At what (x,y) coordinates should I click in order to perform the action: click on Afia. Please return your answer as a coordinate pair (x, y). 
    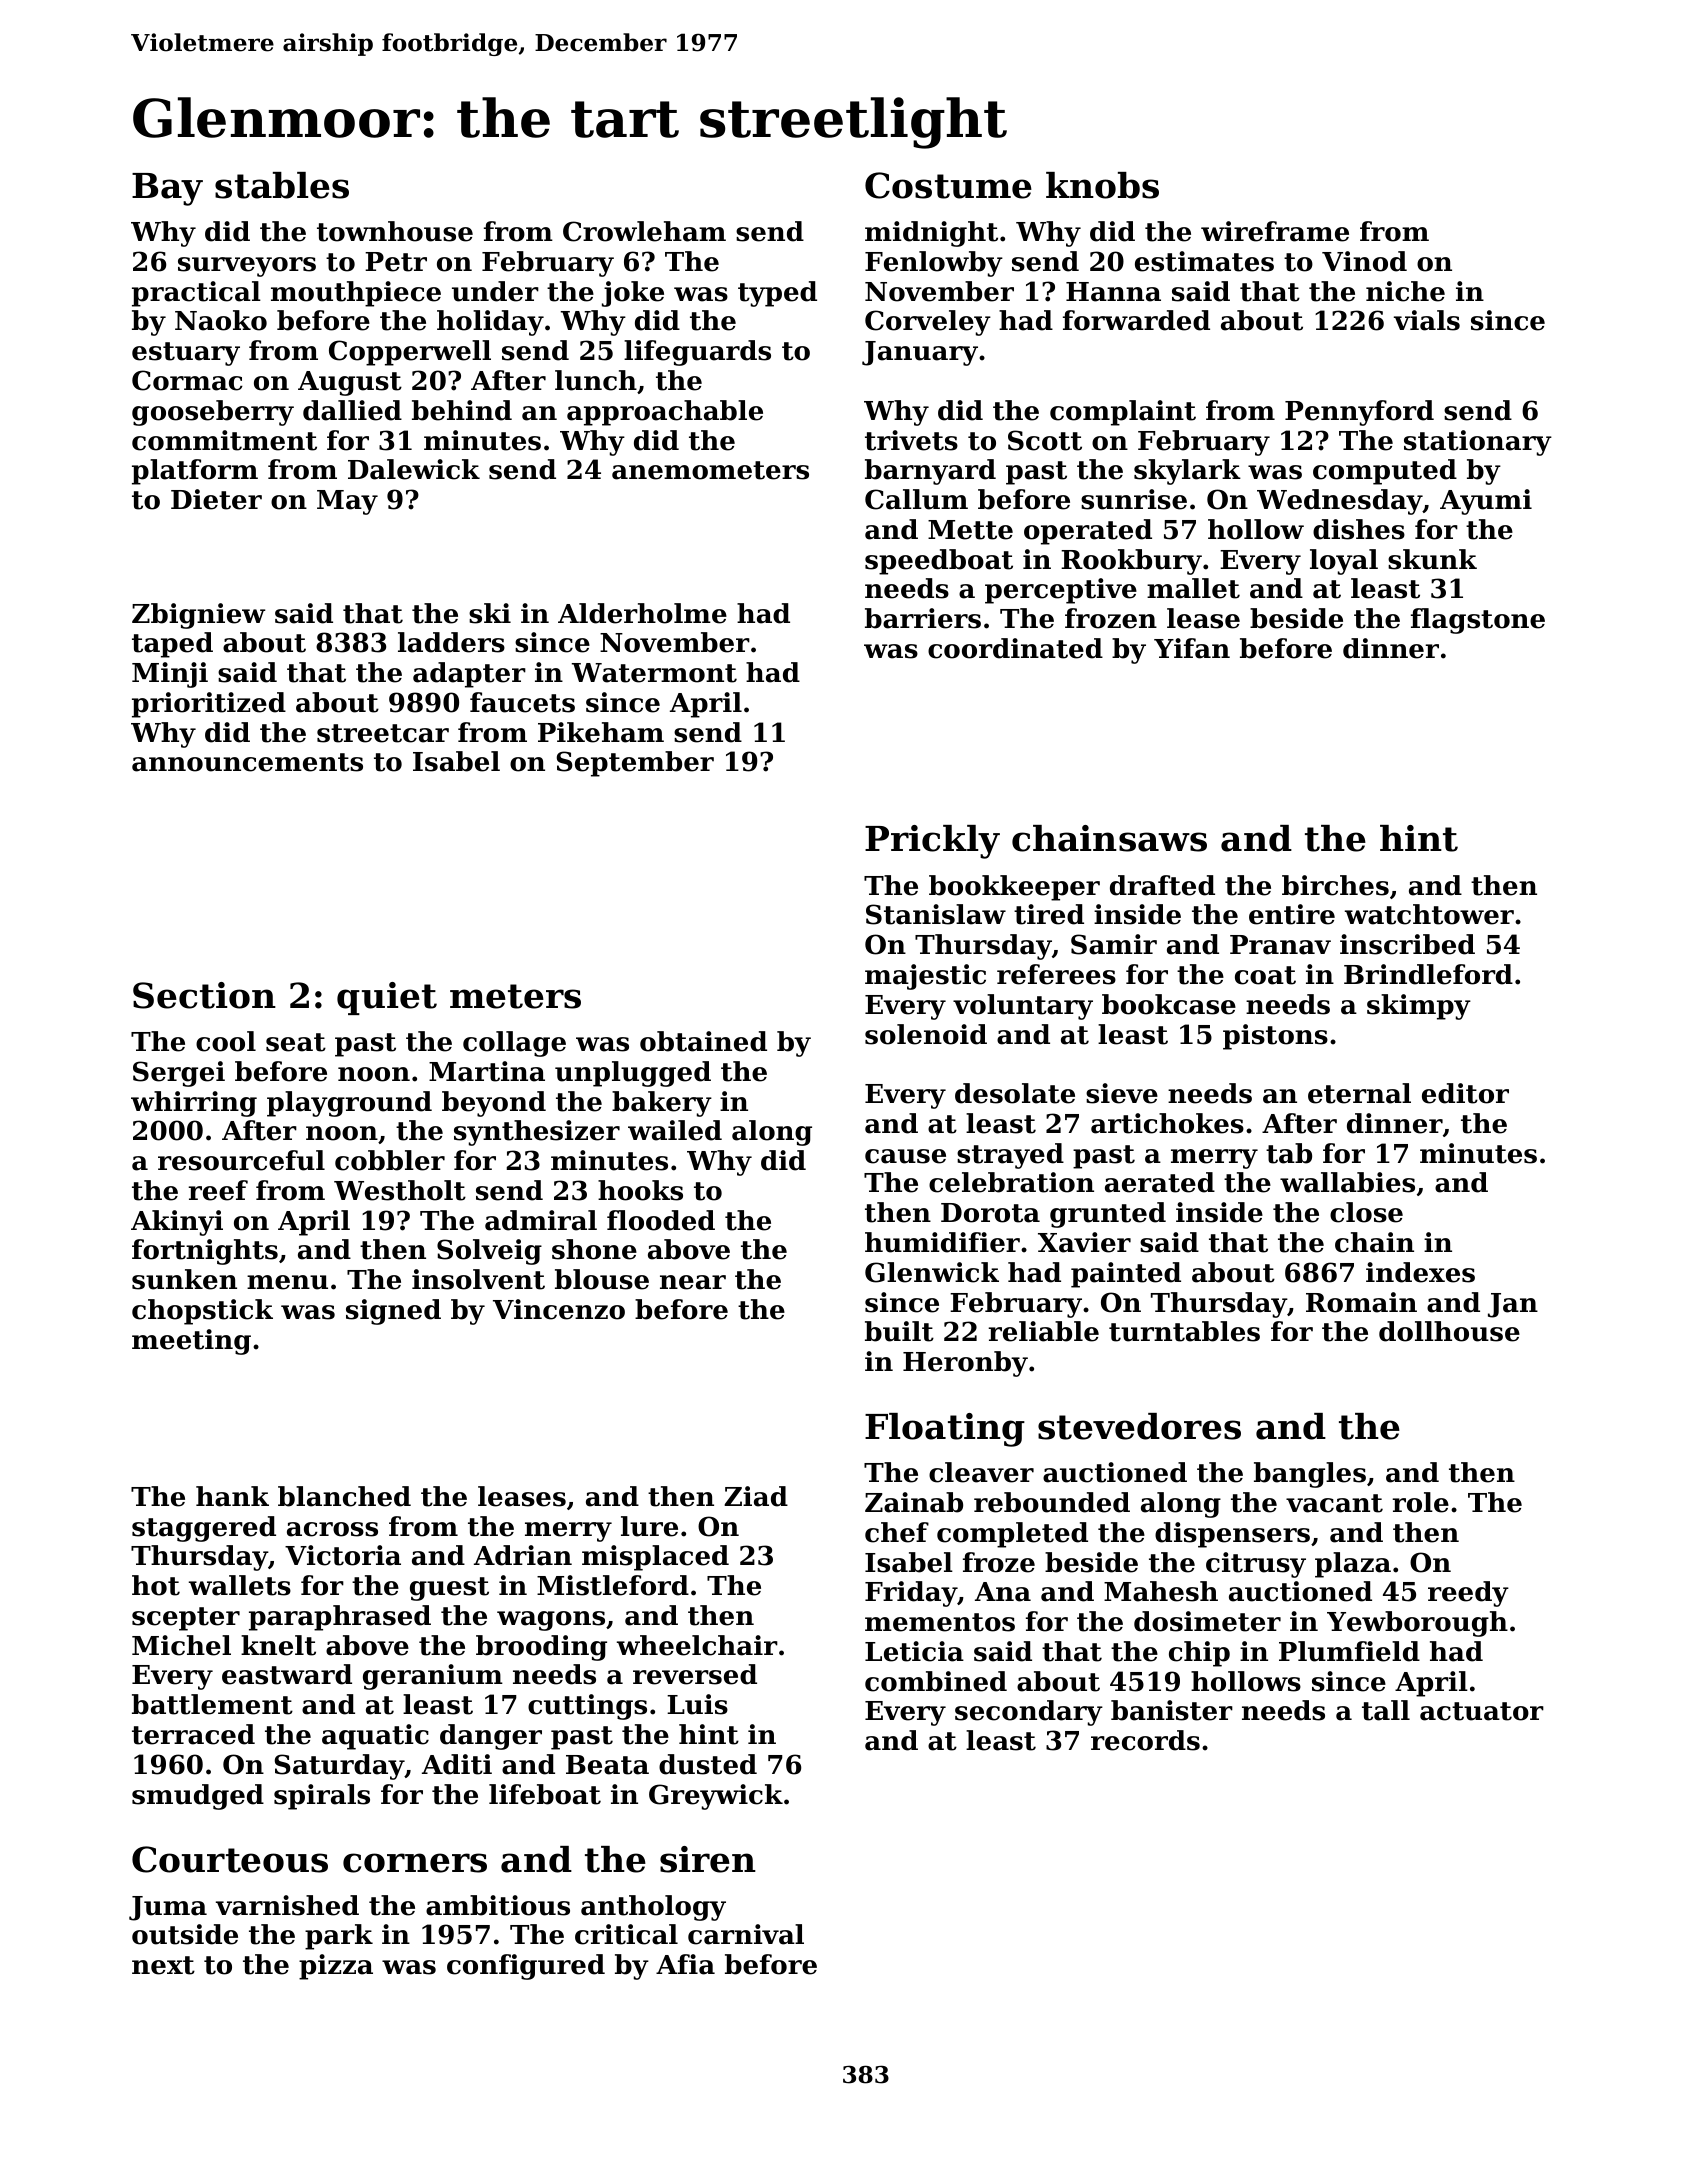
    Looking at the image, I should click on (685, 1964).
